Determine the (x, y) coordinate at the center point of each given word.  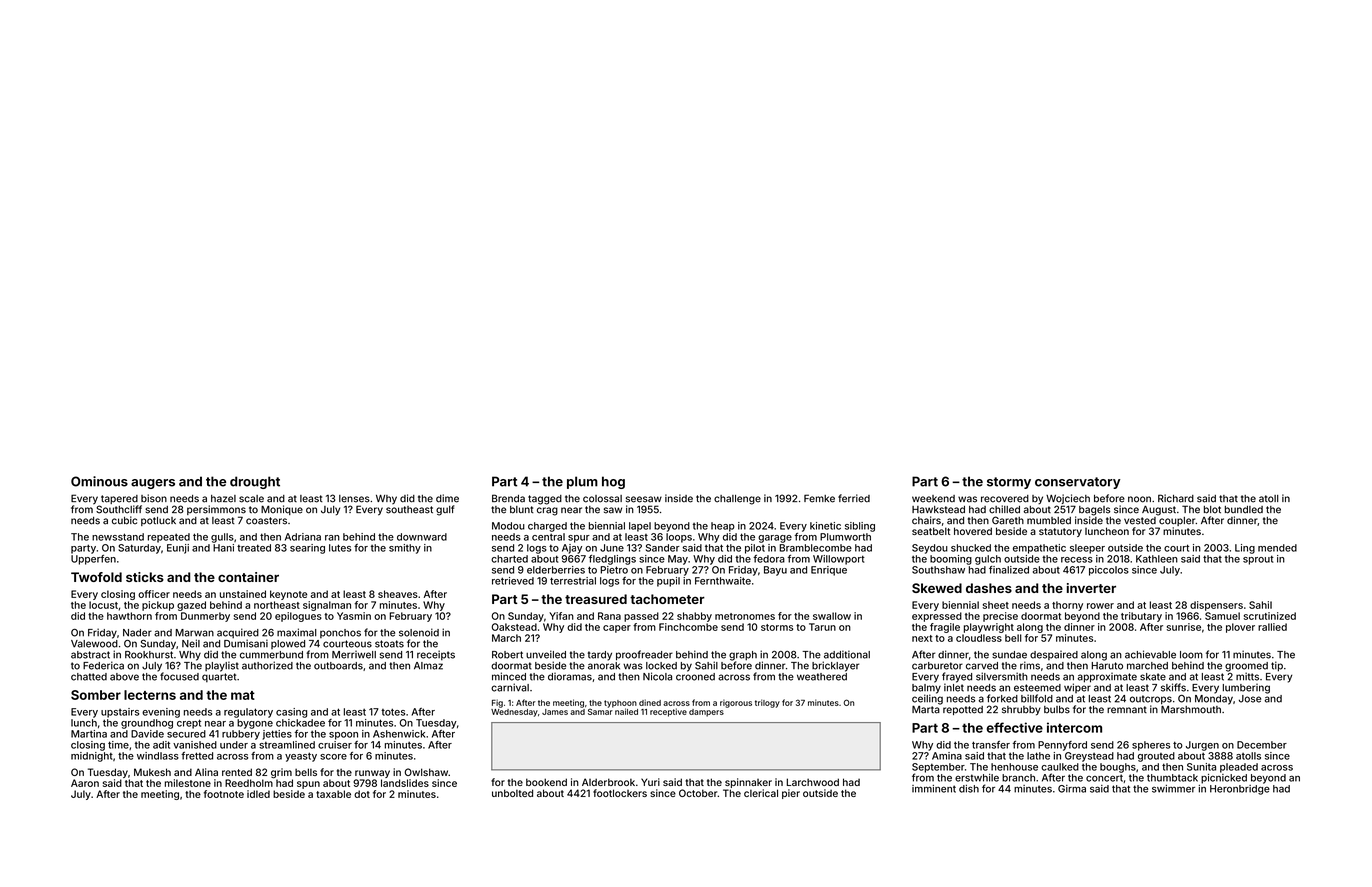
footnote (224, 794)
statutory (1060, 532)
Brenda (508, 498)
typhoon (620, 704)
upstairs (120, 713)
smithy (405, 549)
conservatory (1077, 483)
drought (255, 482)
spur (579, 539)
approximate (1107, 677)
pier (791, 794)
